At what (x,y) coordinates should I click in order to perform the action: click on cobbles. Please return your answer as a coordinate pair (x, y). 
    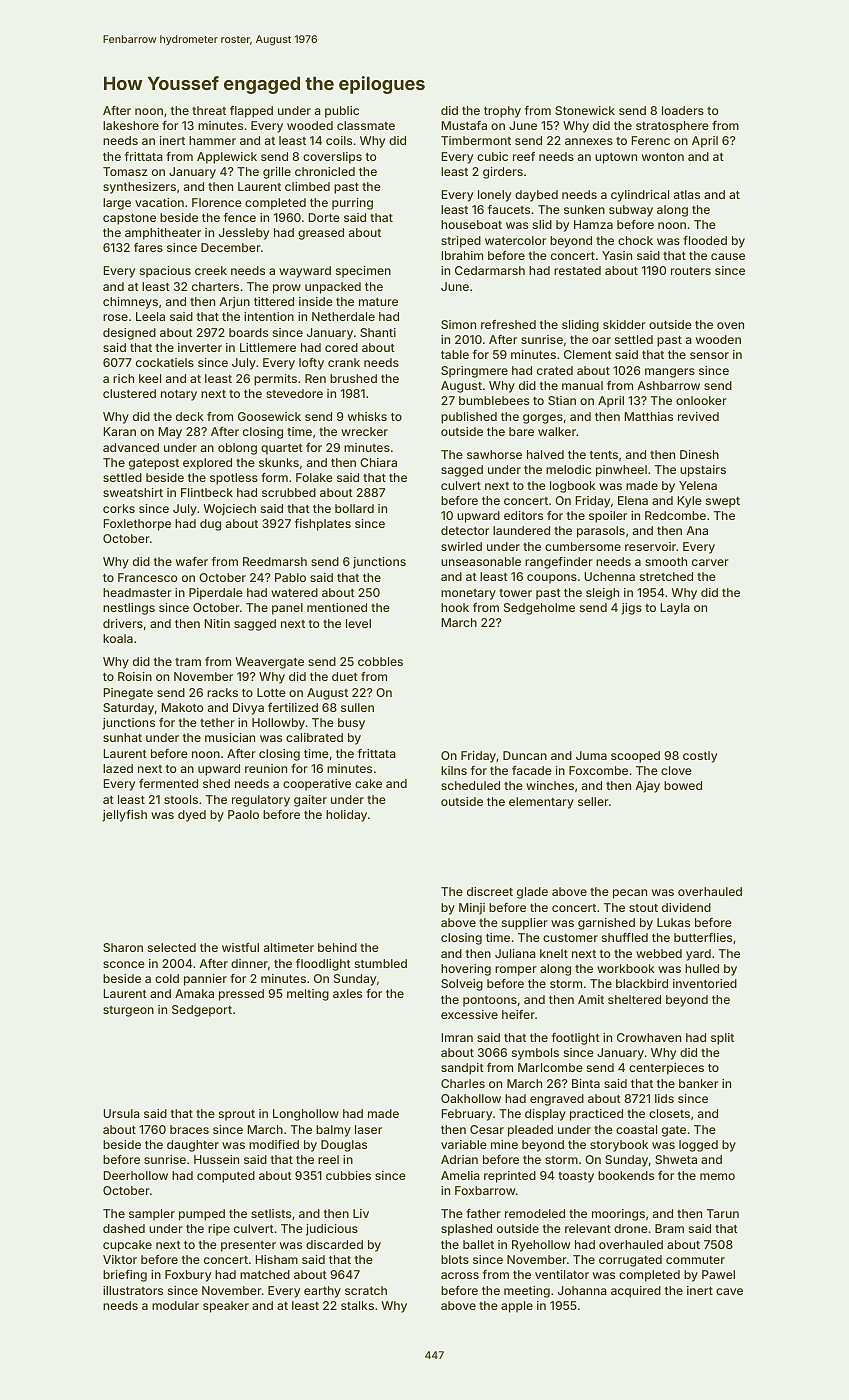
    Looking at the image, I should click on (380, 661).
